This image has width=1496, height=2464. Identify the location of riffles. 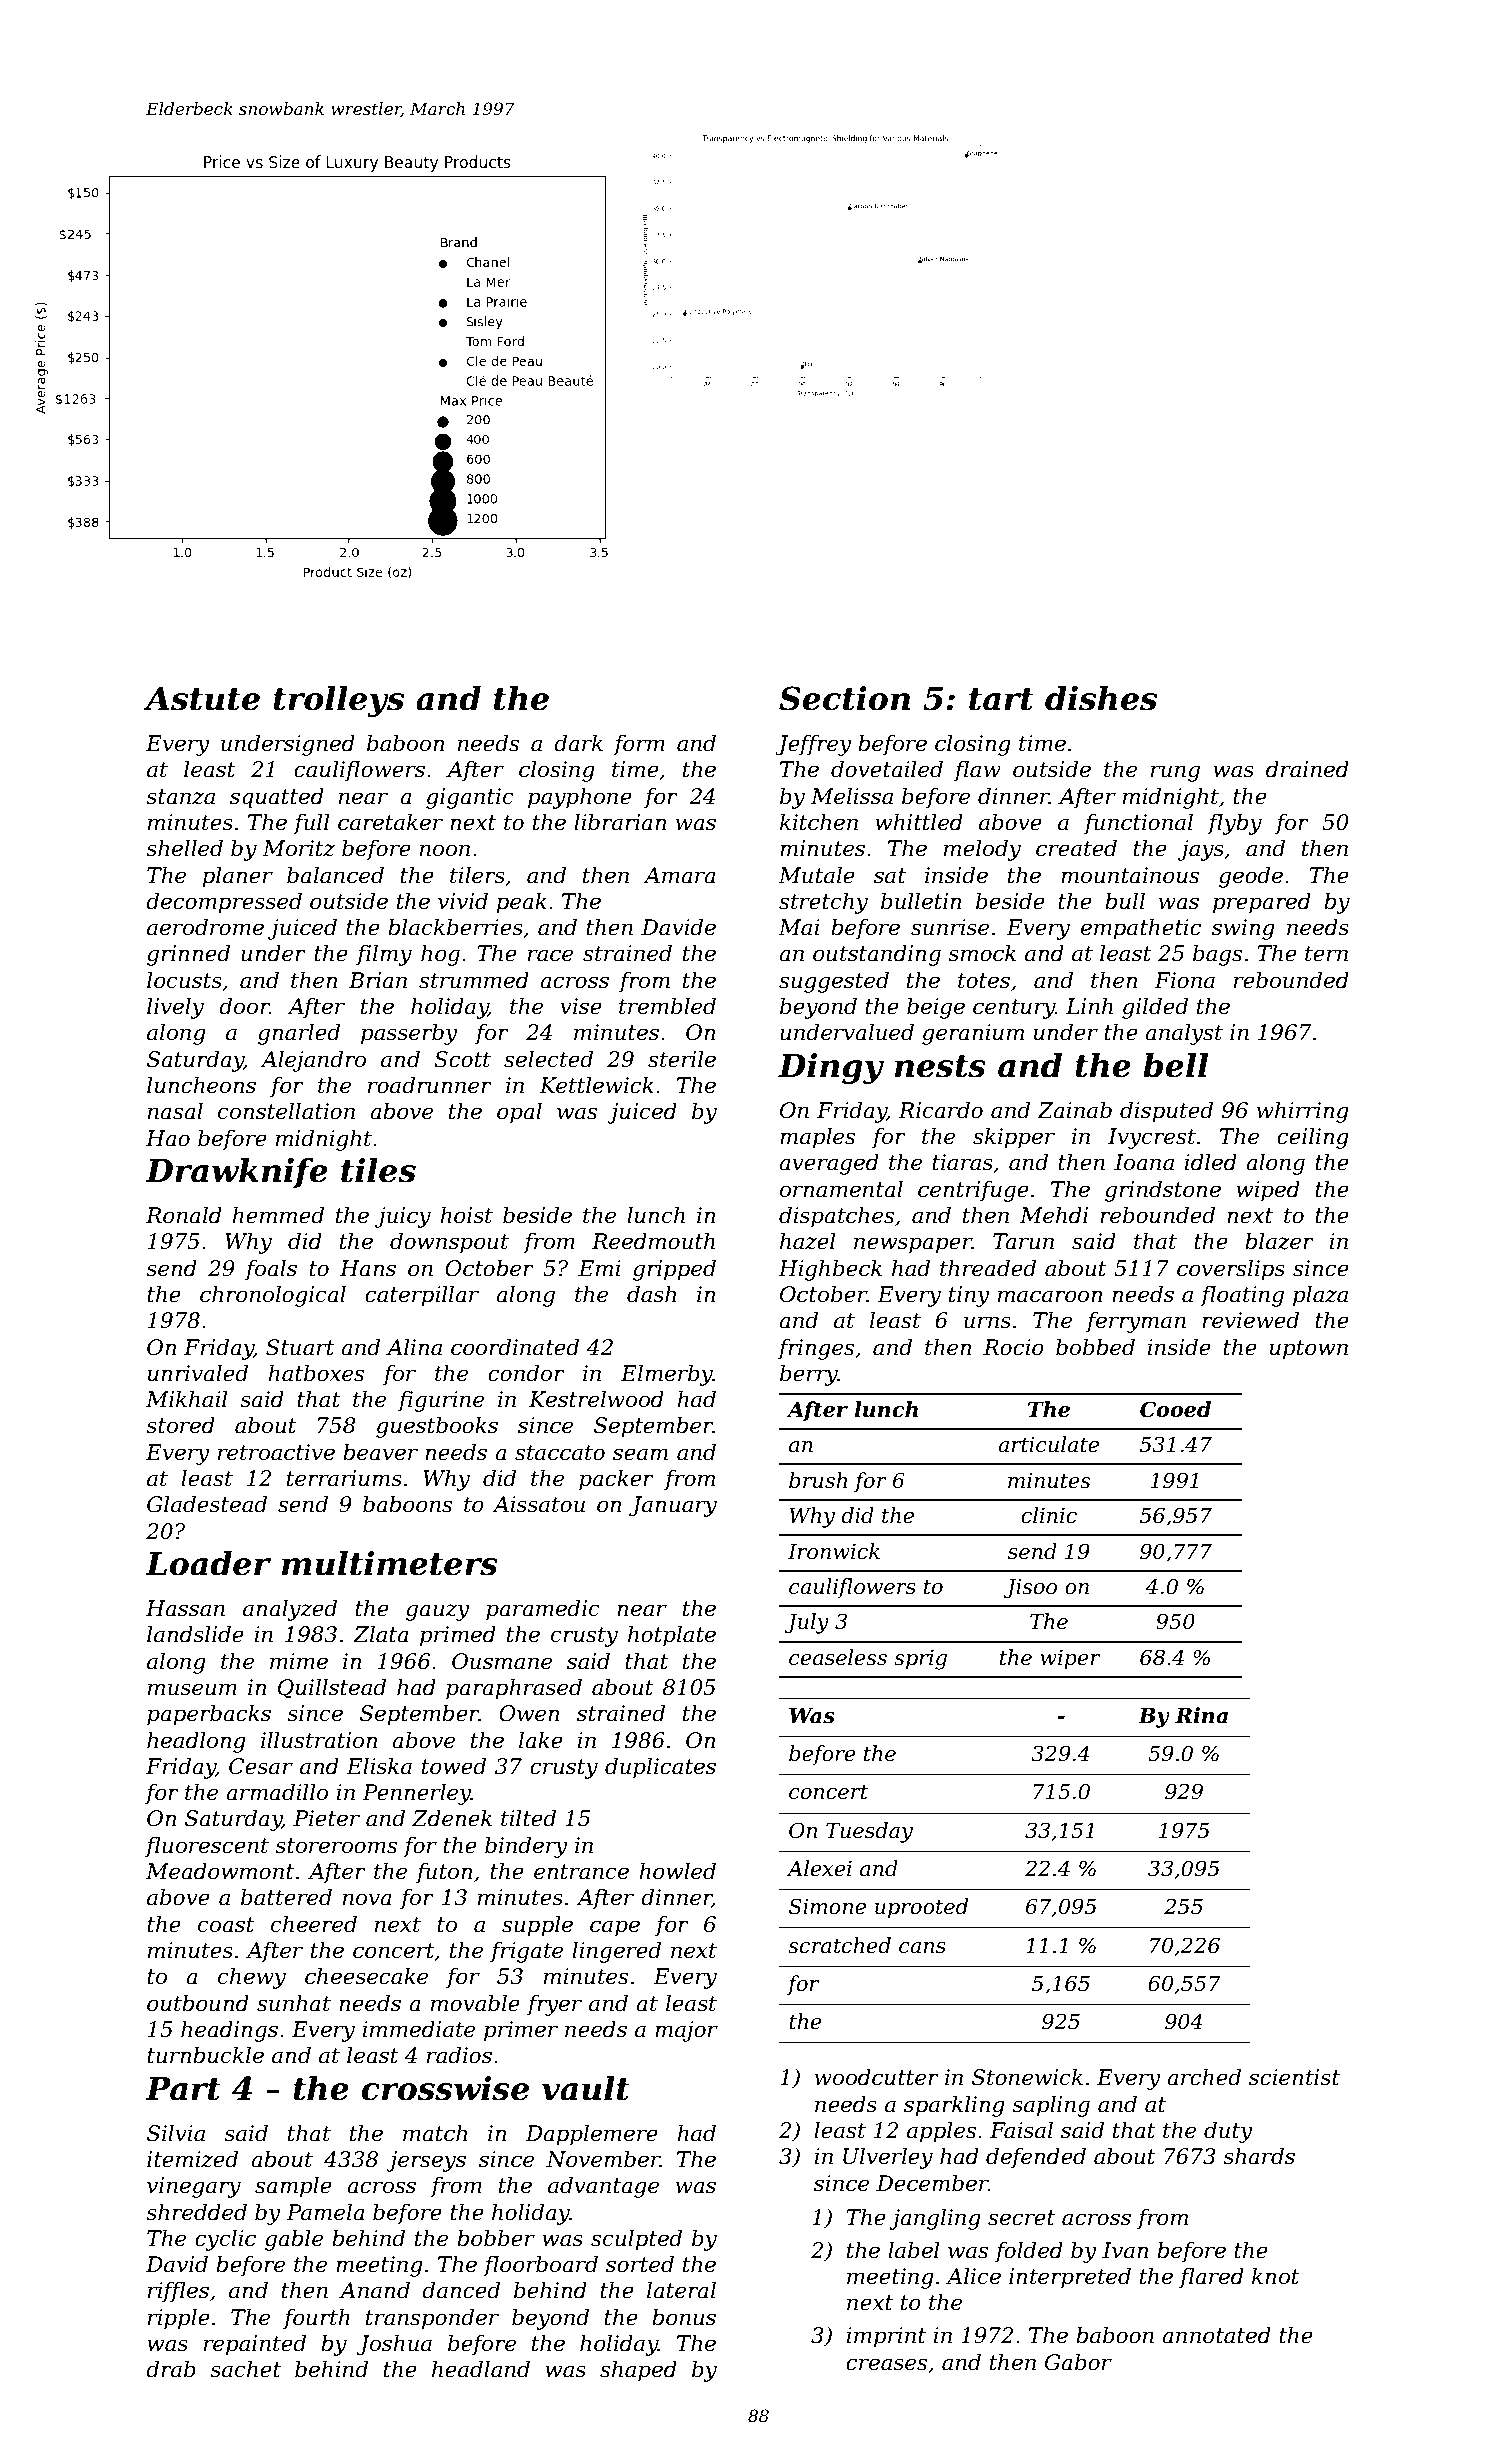
(178, 2292).
